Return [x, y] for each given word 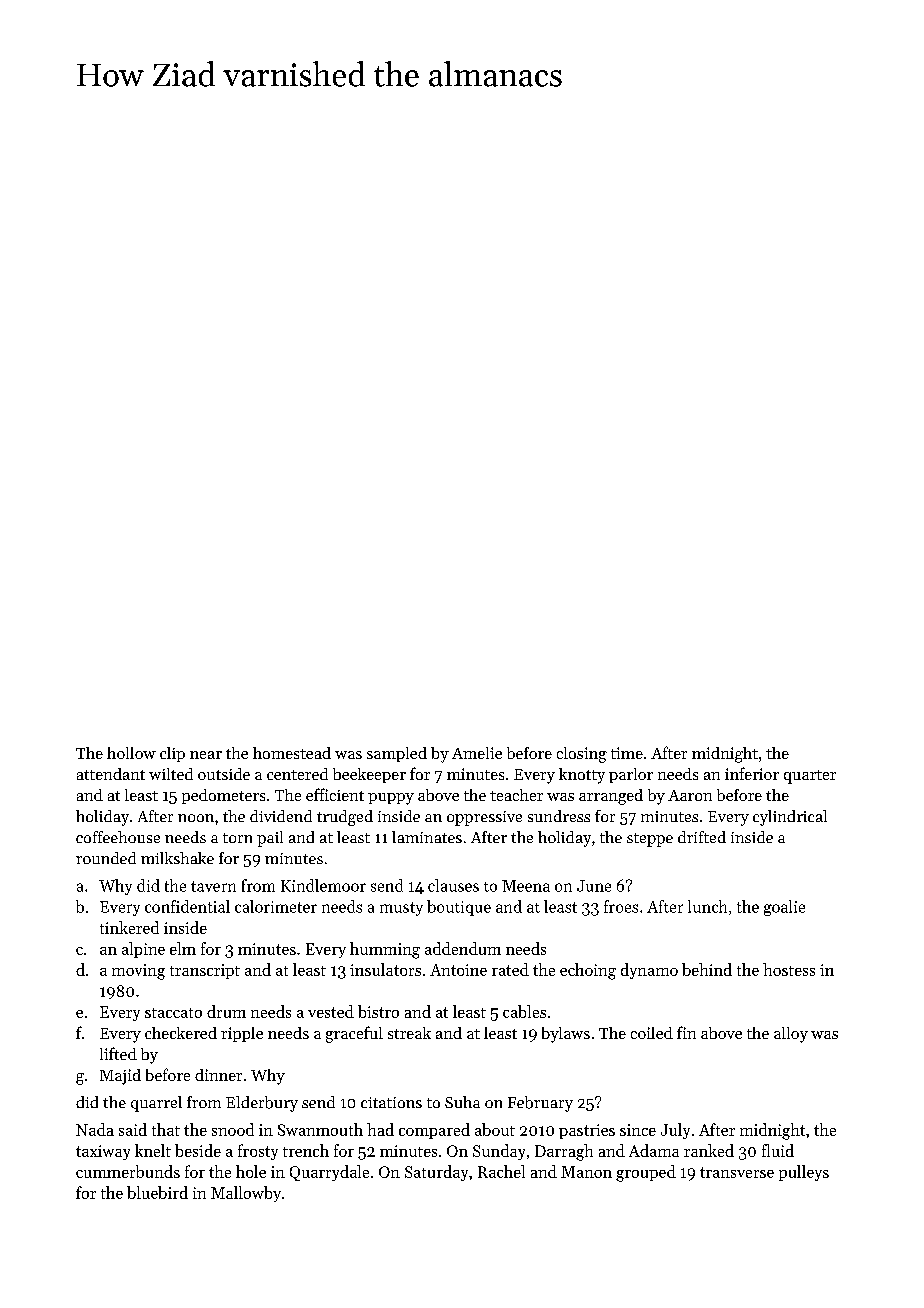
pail [270, 839]
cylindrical [790, 818]
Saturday [436, 1173]
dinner [218, 1075]
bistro [378, 1011]
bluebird [157, 1192]
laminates [427, 837]
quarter [810, 777]
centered [297, 774]
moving [138, 972]
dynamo [649, 971]
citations [391, 1102]
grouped [646, 1173]
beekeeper [369, 775]
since [638, 1130]
